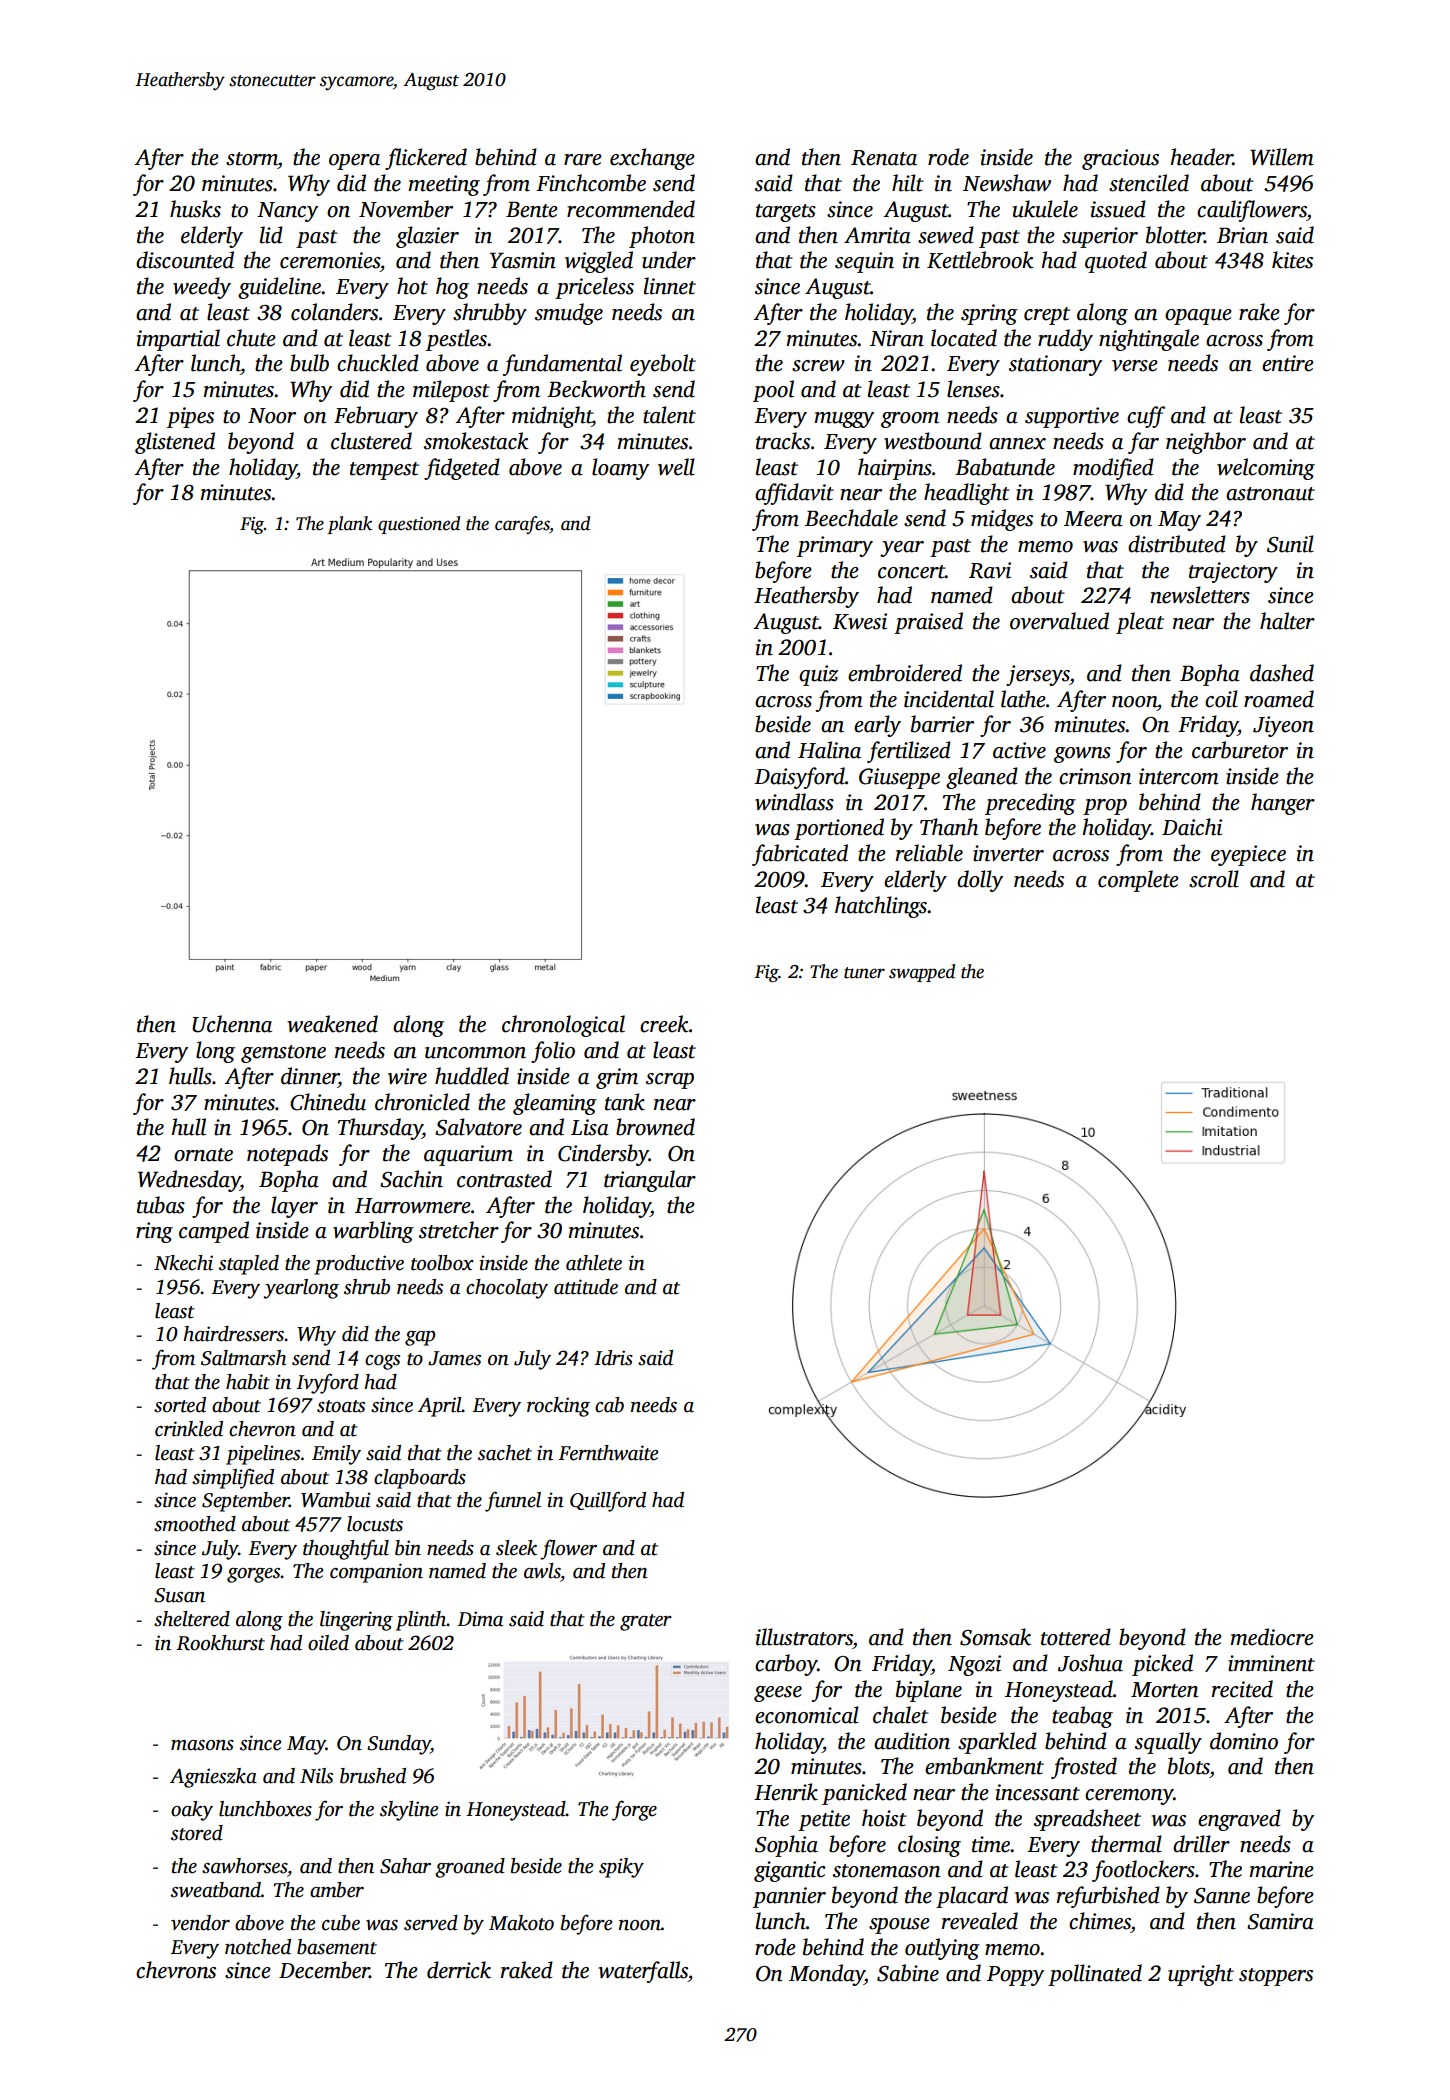 The image size is (1450, 2100). I want to click on waterfalls, so click(643, 1972).
